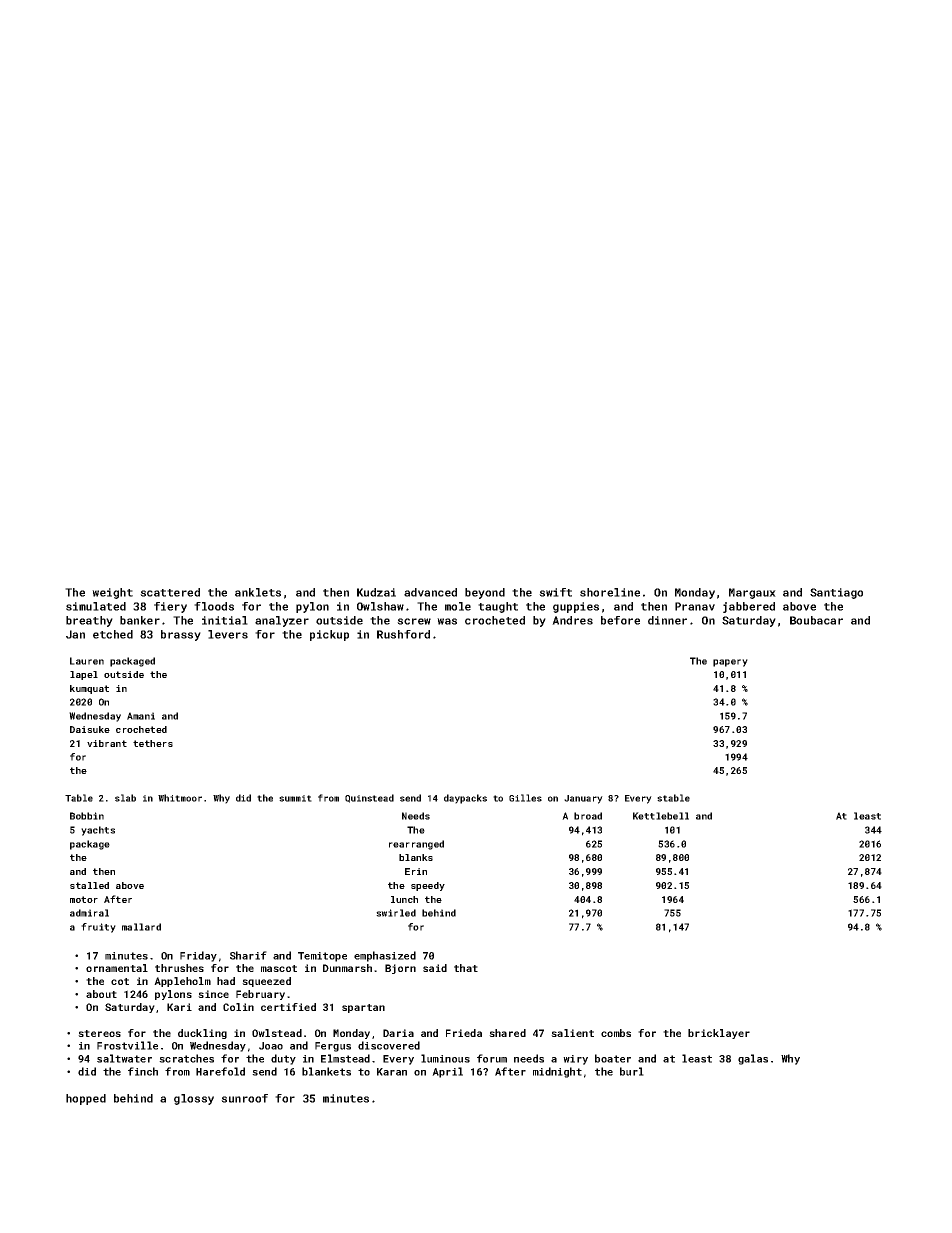 The image size is (952, 1233). Describe the element at coordinates (170, 592) in the screenshot. I see `scattered` at that location.
